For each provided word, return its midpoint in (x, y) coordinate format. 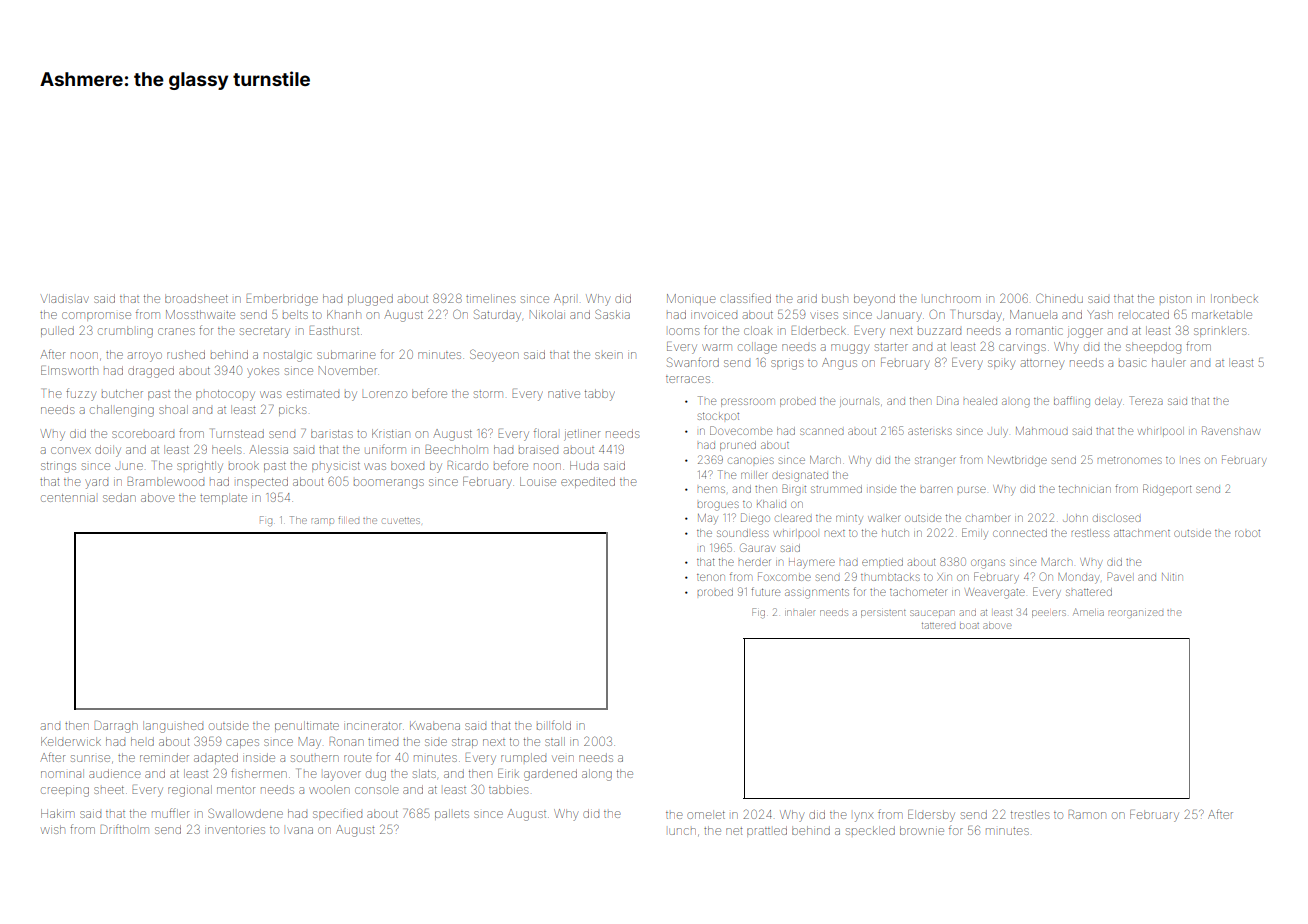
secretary (265, 333)
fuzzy (81, 394)
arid (807, 298)
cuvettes (401, 521)
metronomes (1130, 460)
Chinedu (1059, 298)
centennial (68, 498)
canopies (751, 460)
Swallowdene (245, 813)
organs (988, 564)
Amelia (1088, 612)
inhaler (800, 612)
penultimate (307, 726)
